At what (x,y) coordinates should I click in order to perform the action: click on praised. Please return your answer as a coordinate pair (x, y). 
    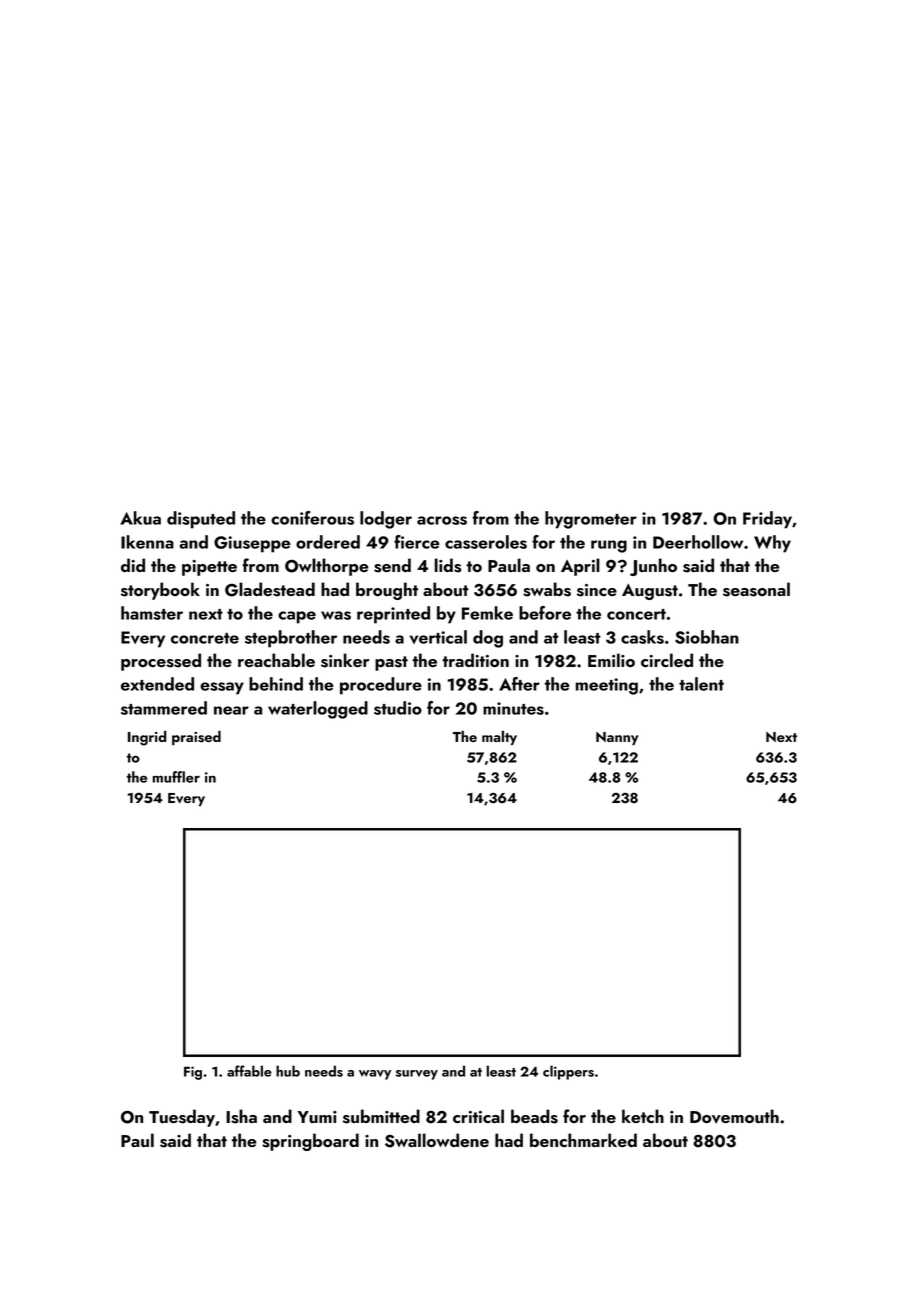
    Looking at the image, I should click on (196, 738).
